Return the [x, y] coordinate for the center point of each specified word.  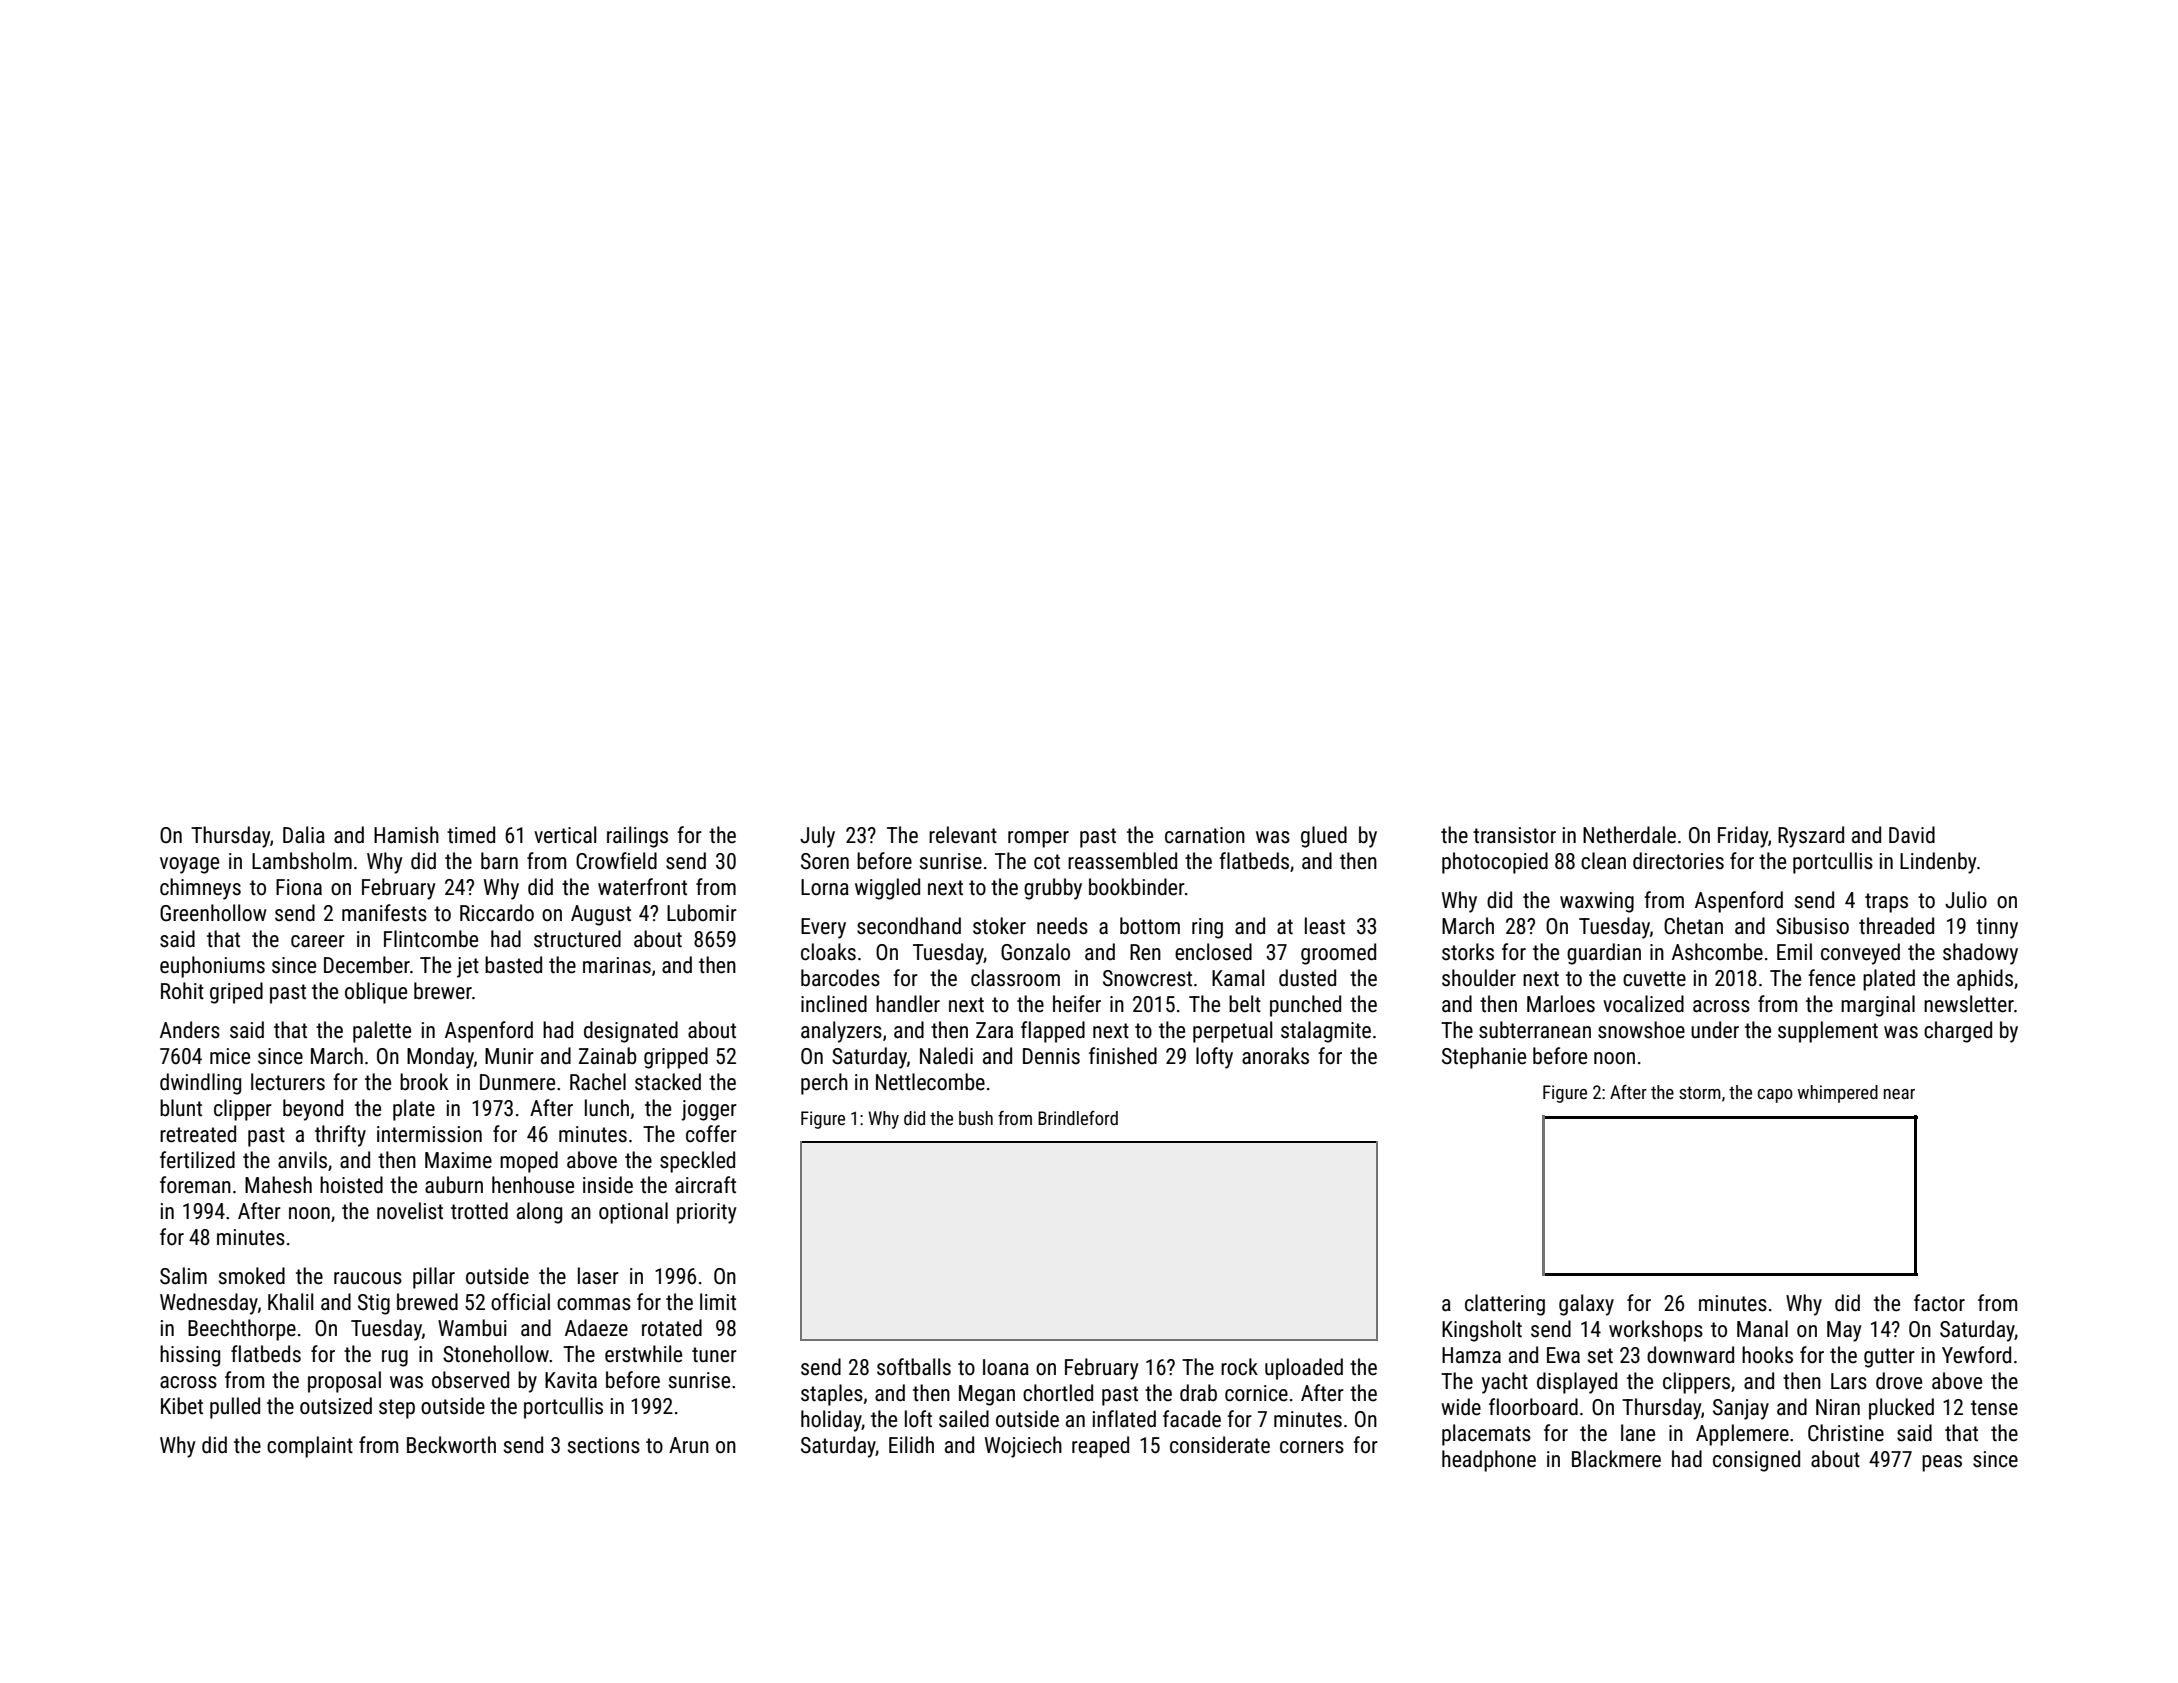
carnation [1205, 835]
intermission [429, 1134]
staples [832, 1395]
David [1912, 834]
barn [499, 861]
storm [1700, 1092]
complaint [310, 1447]
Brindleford [1078, 1118]
